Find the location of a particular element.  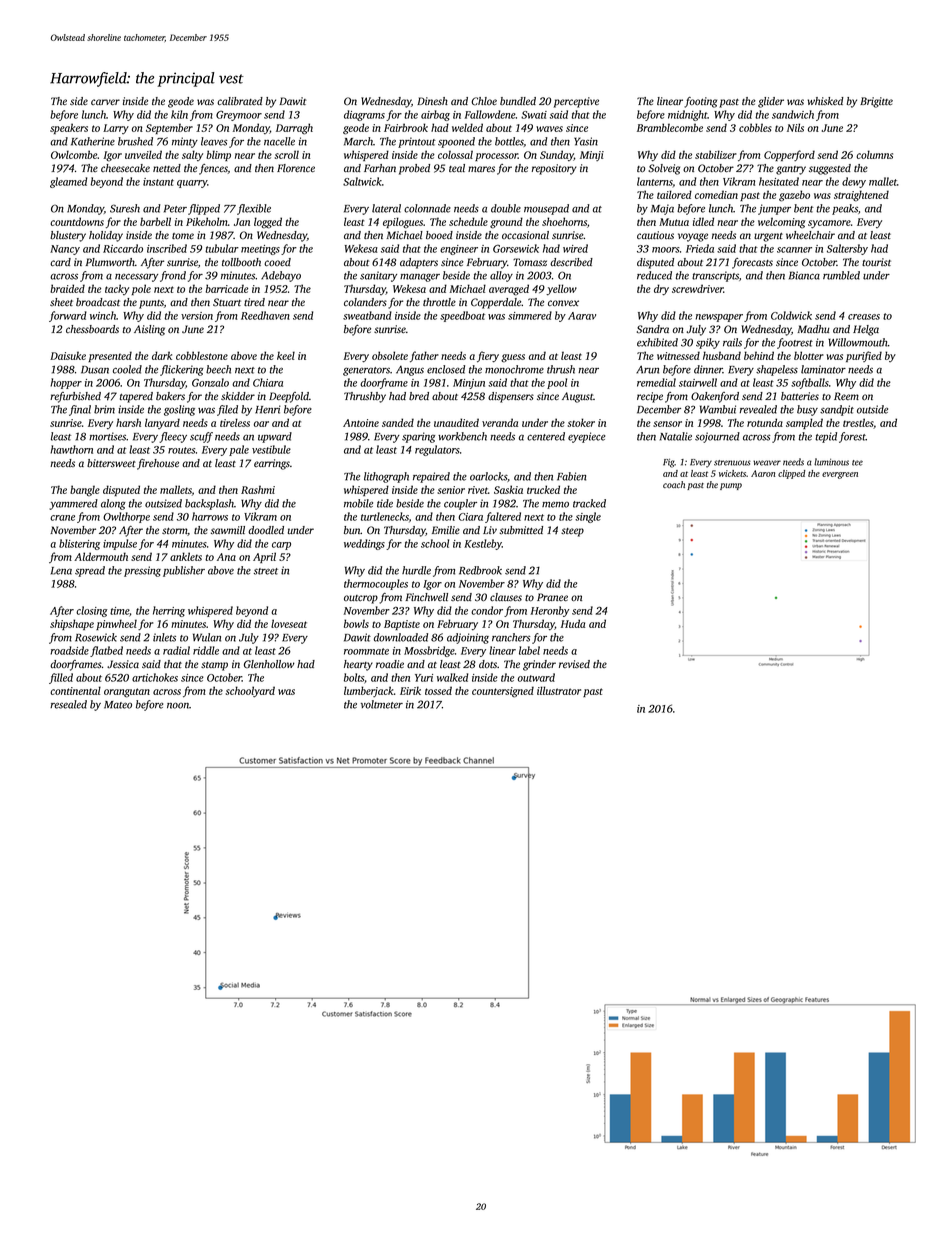

pool is located at coordinates (557, 383).
